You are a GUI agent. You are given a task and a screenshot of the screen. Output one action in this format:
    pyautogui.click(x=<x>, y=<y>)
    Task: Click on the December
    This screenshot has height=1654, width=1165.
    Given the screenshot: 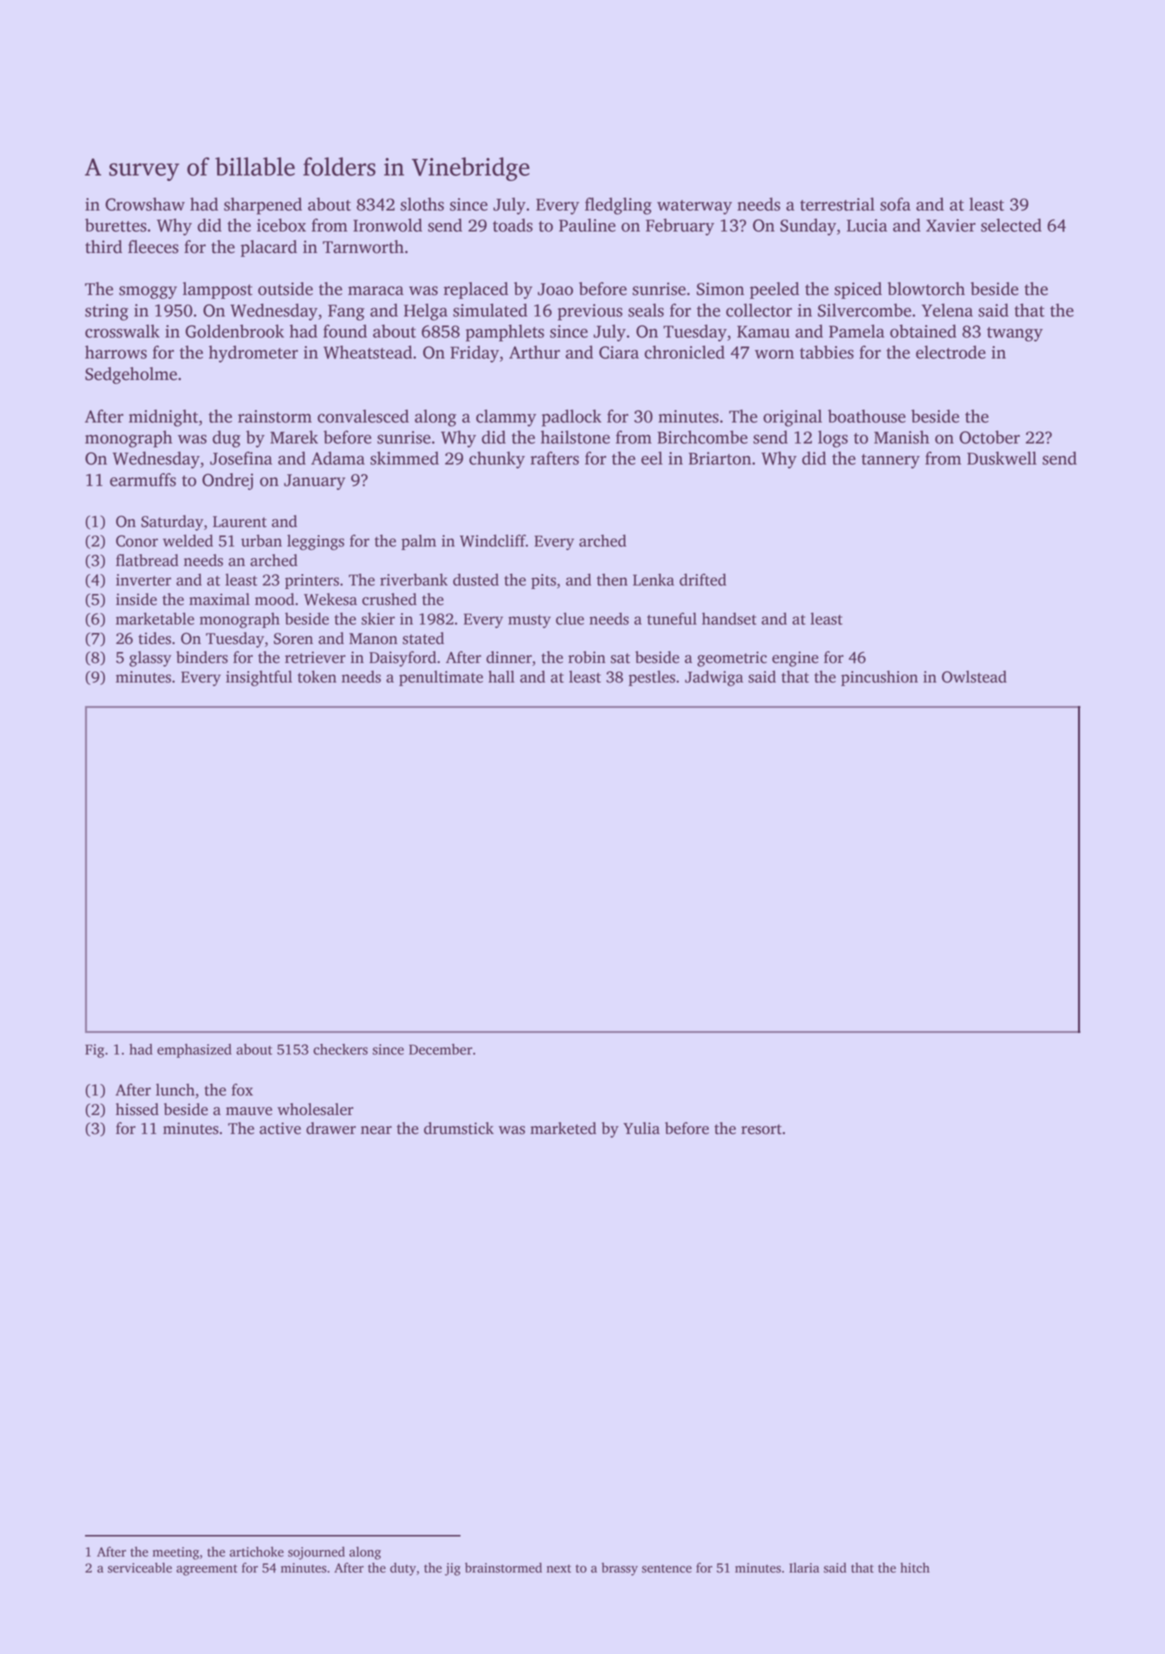 What is the action you would take?
    pyautogui.click(x=440, y=1049)
